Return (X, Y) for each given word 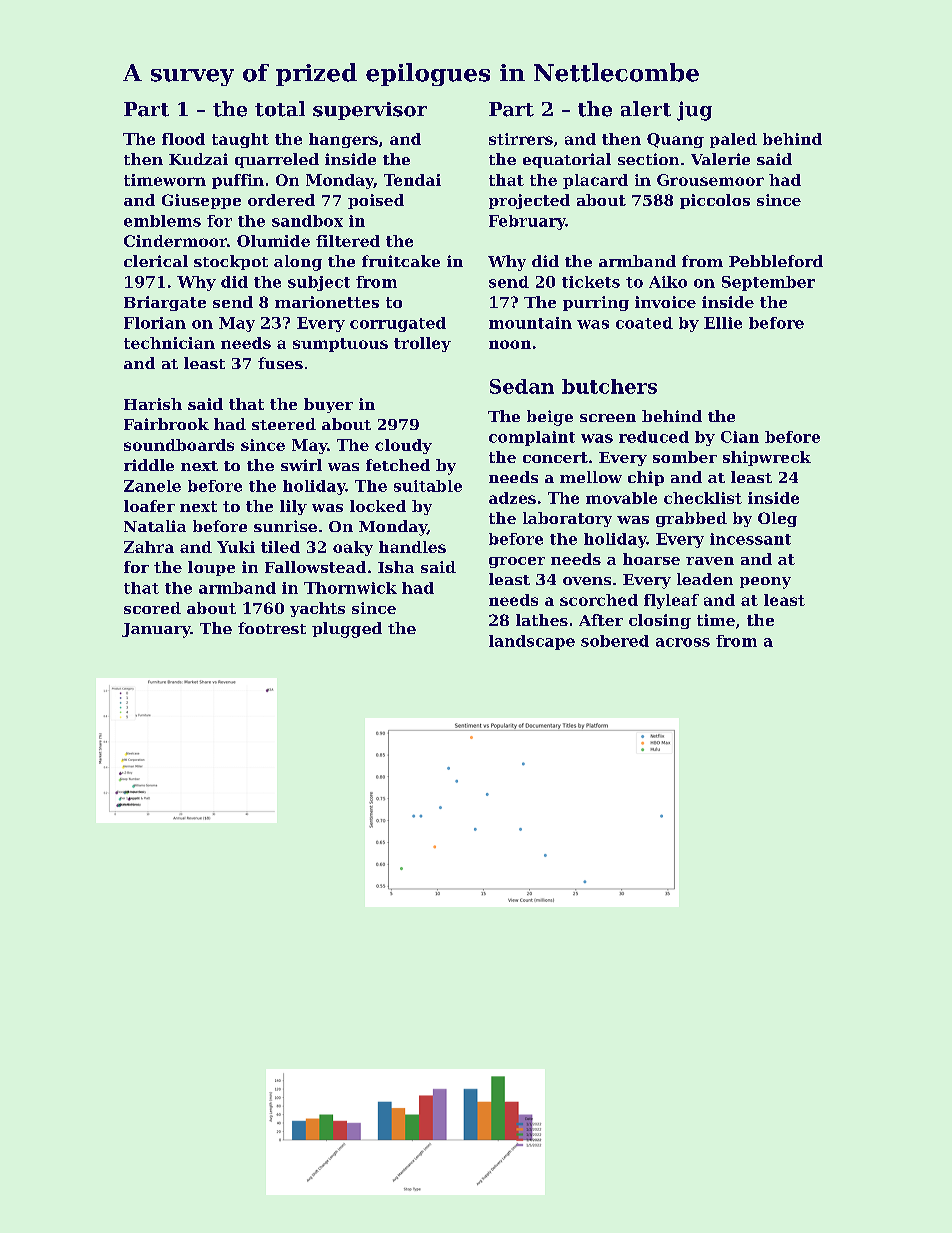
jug (694, 111)
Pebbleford (776, 261)
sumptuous (340, 345)
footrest (272, 628)
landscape (532, 642)
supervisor (370, 111)
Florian (155, 323)
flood (183, 139)
